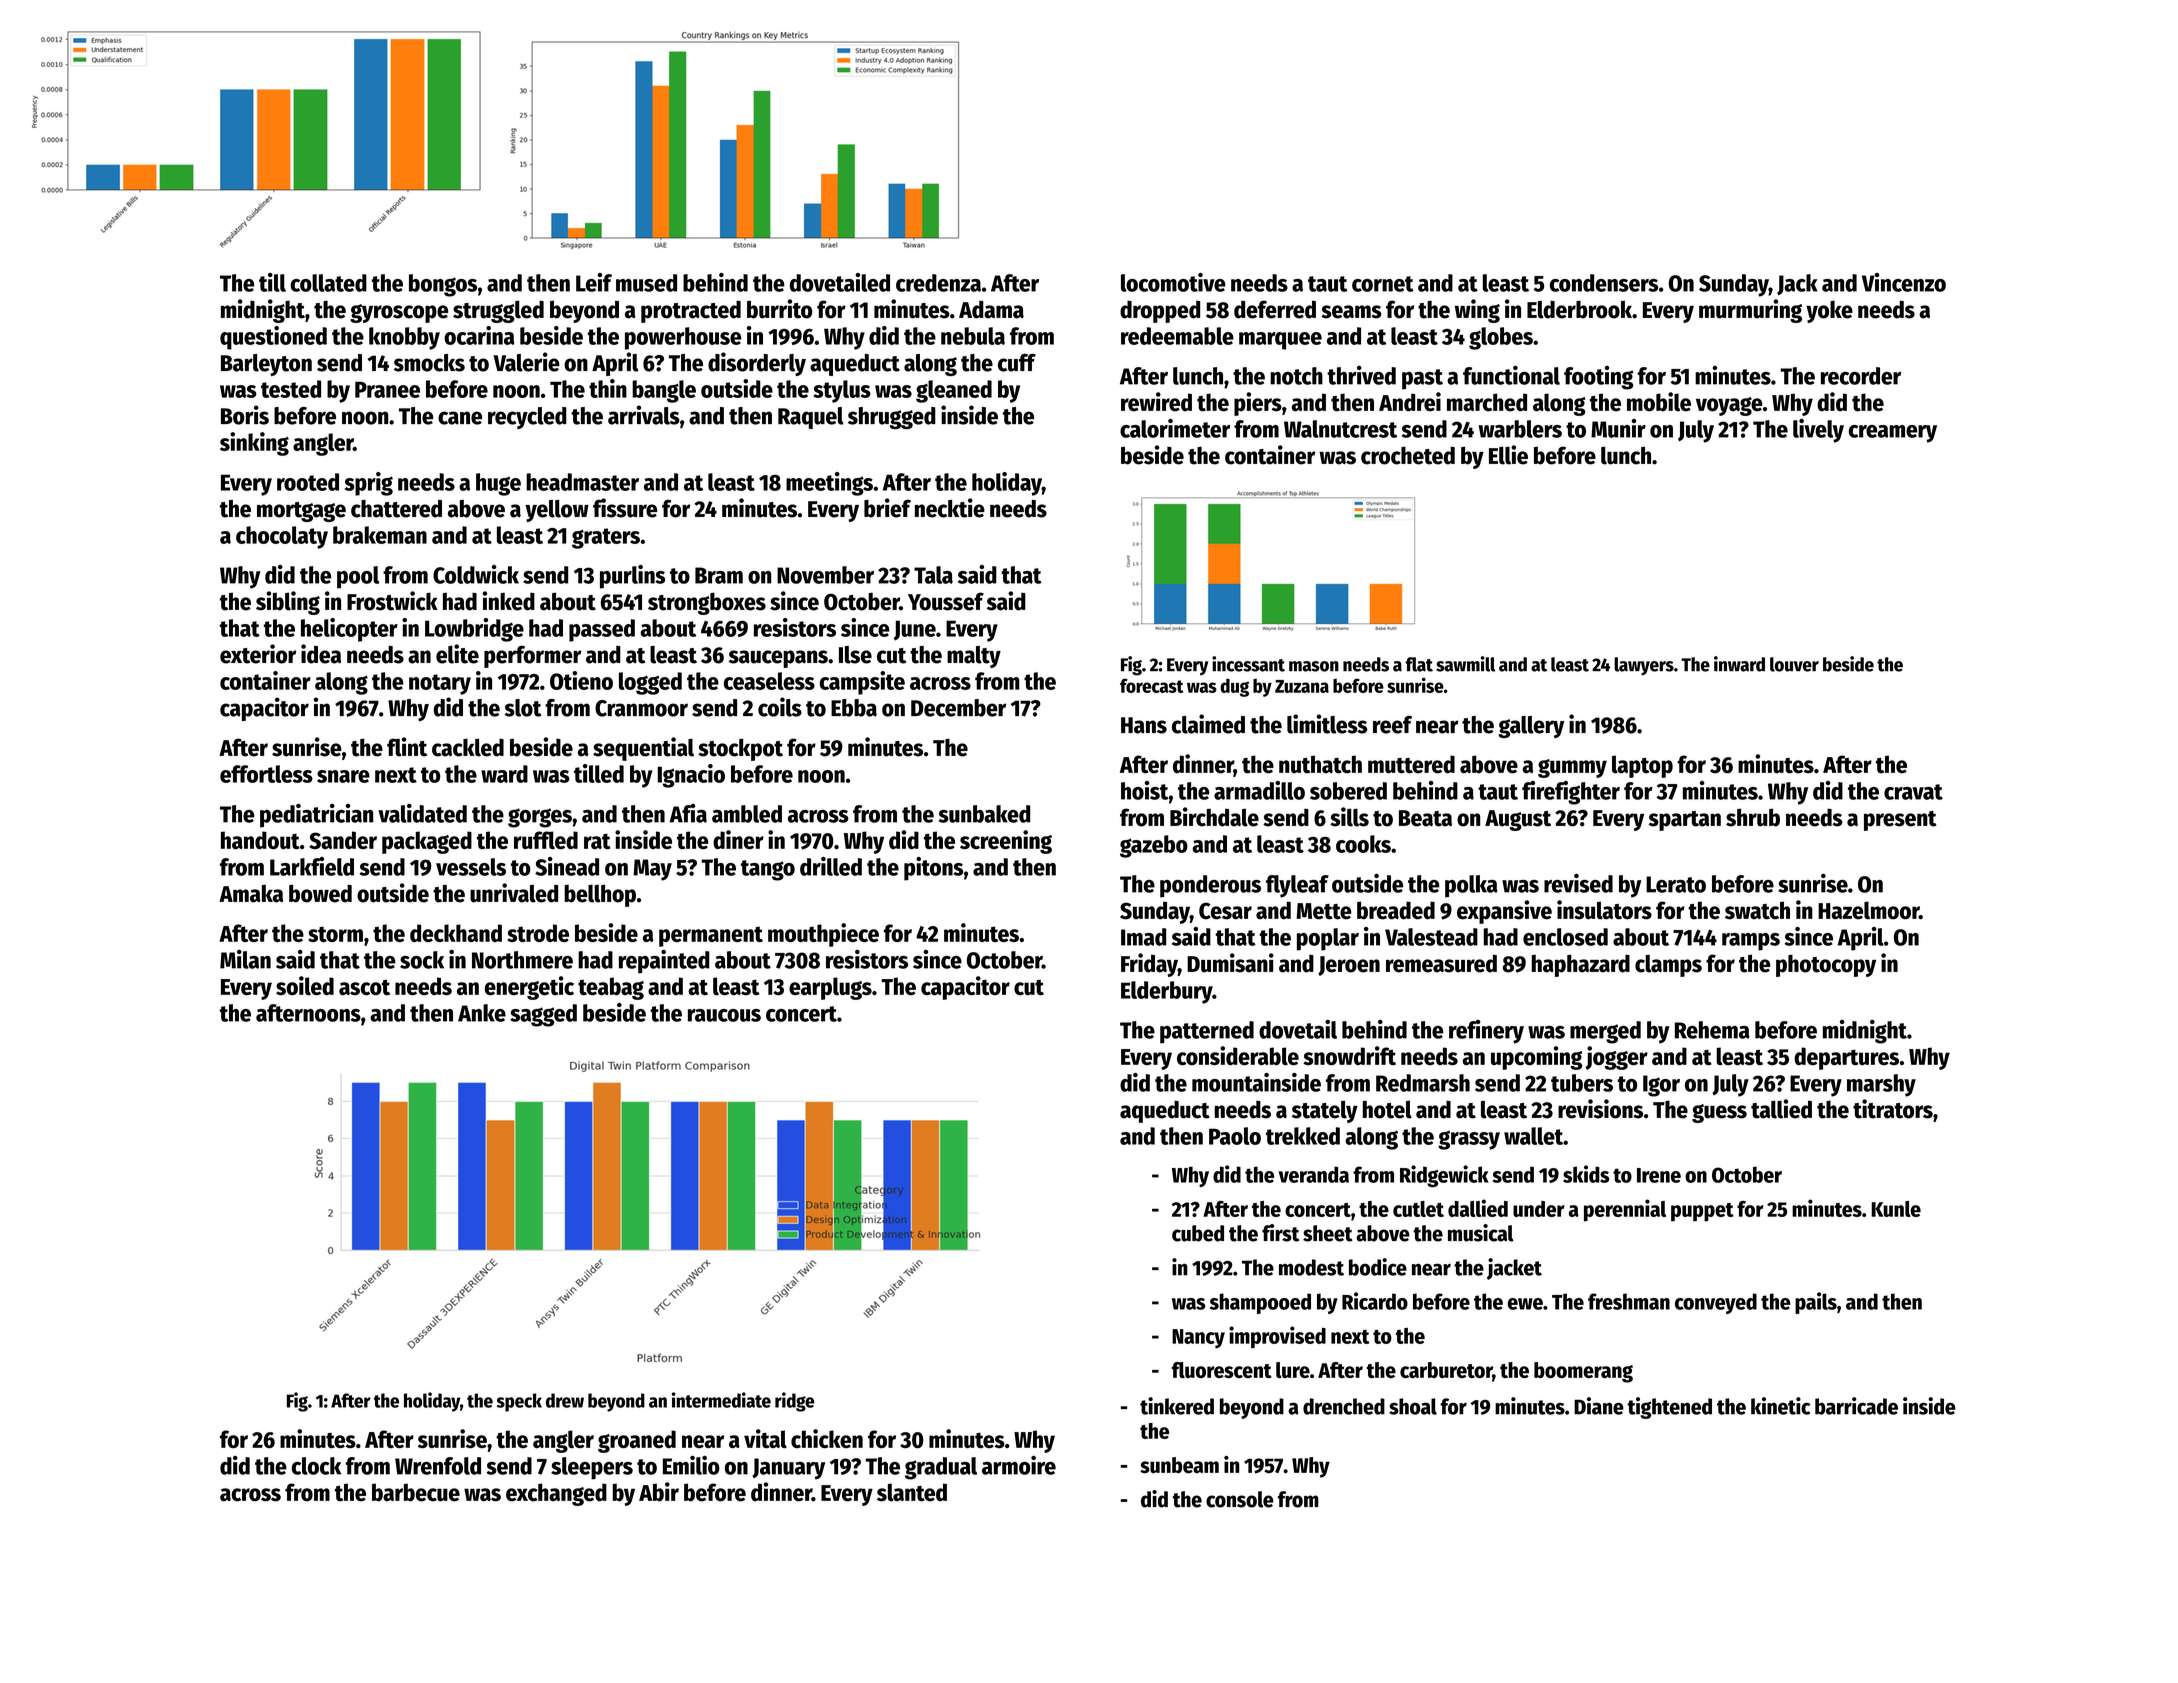  What do you see at coordinates (543, 1015) in the image?
I see `sagged` at bounding box center [543, 1015].
